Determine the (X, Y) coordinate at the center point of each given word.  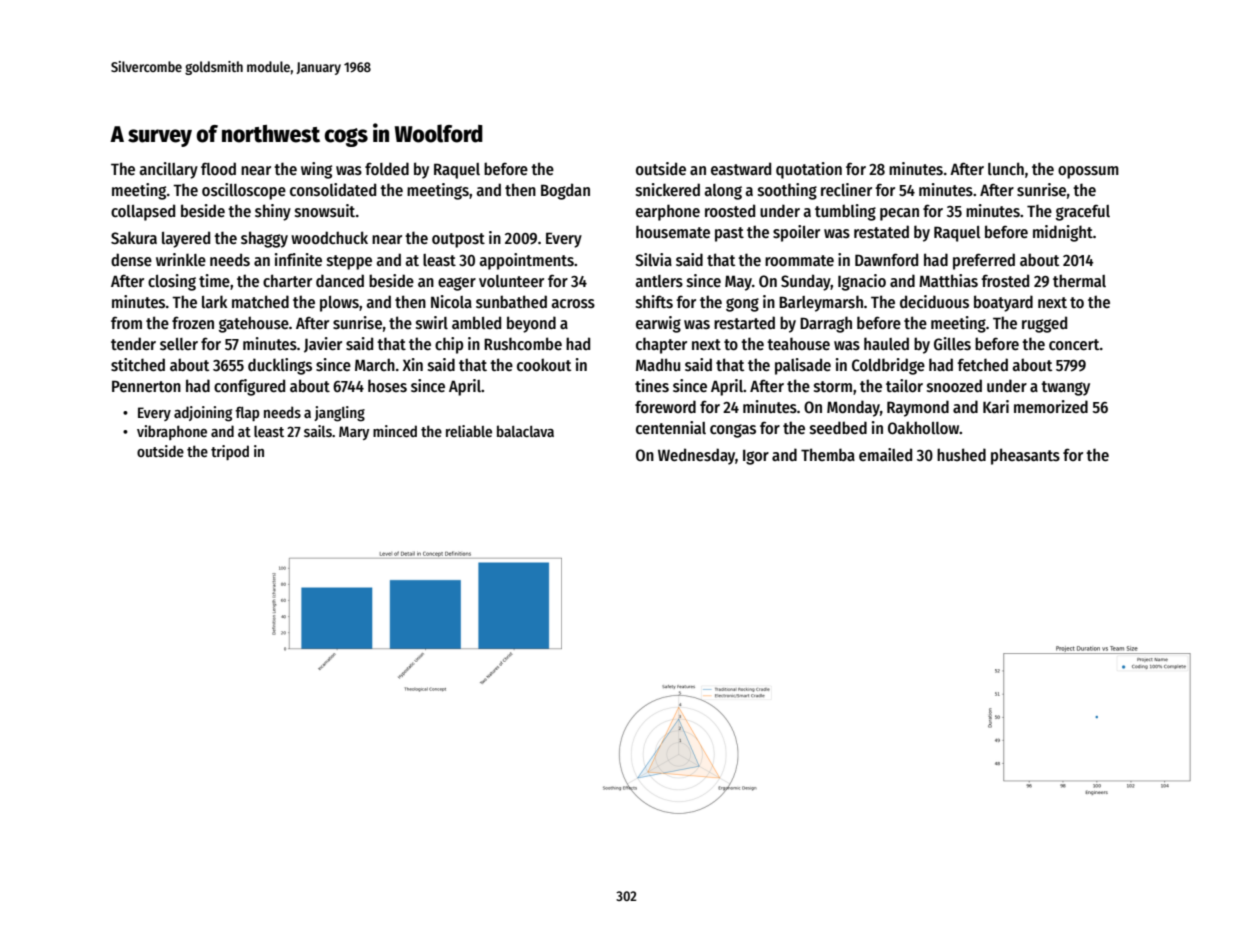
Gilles (952, 344)
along (723, 192)
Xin (413, 364)
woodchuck (329, 237)
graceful (1083, 212)
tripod (230, 452)
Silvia (653, 259)
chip (449, 345)
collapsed (143, 212)
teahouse (798, 344)
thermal (1079, 280)
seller (179, 344)
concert (1074, 344)
